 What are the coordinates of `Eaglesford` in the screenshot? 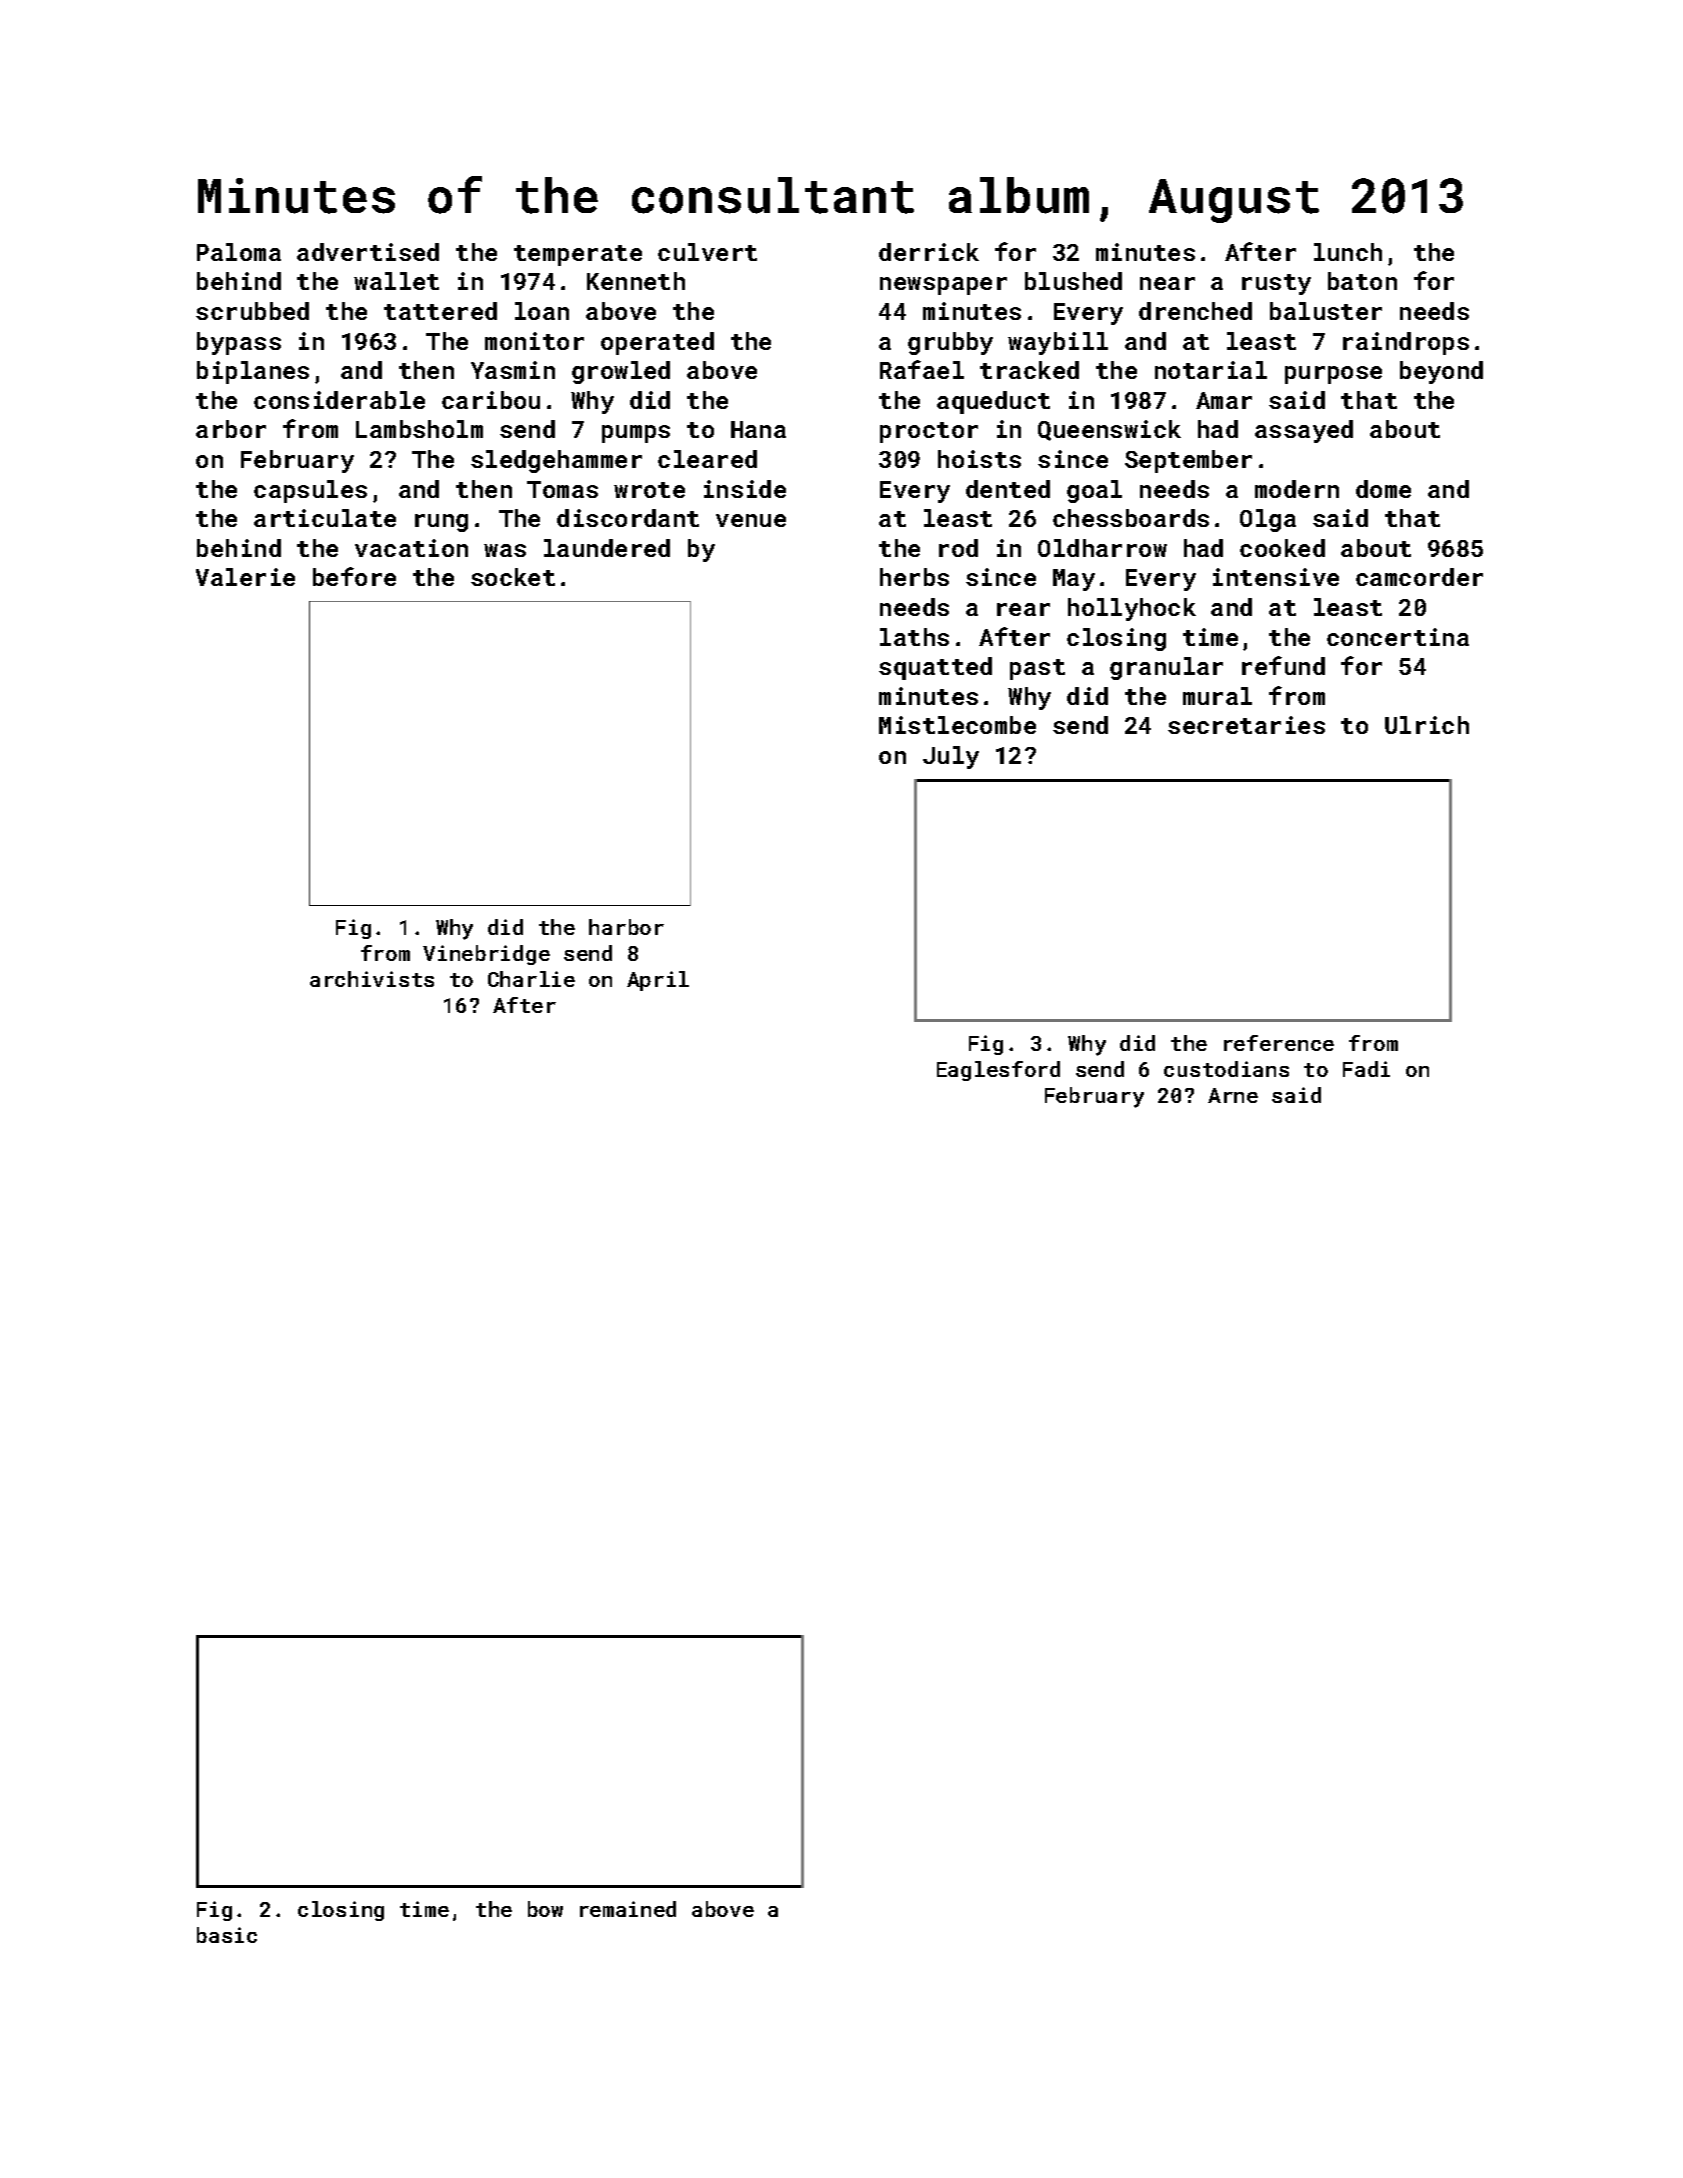 It's located at (998, 1071).
